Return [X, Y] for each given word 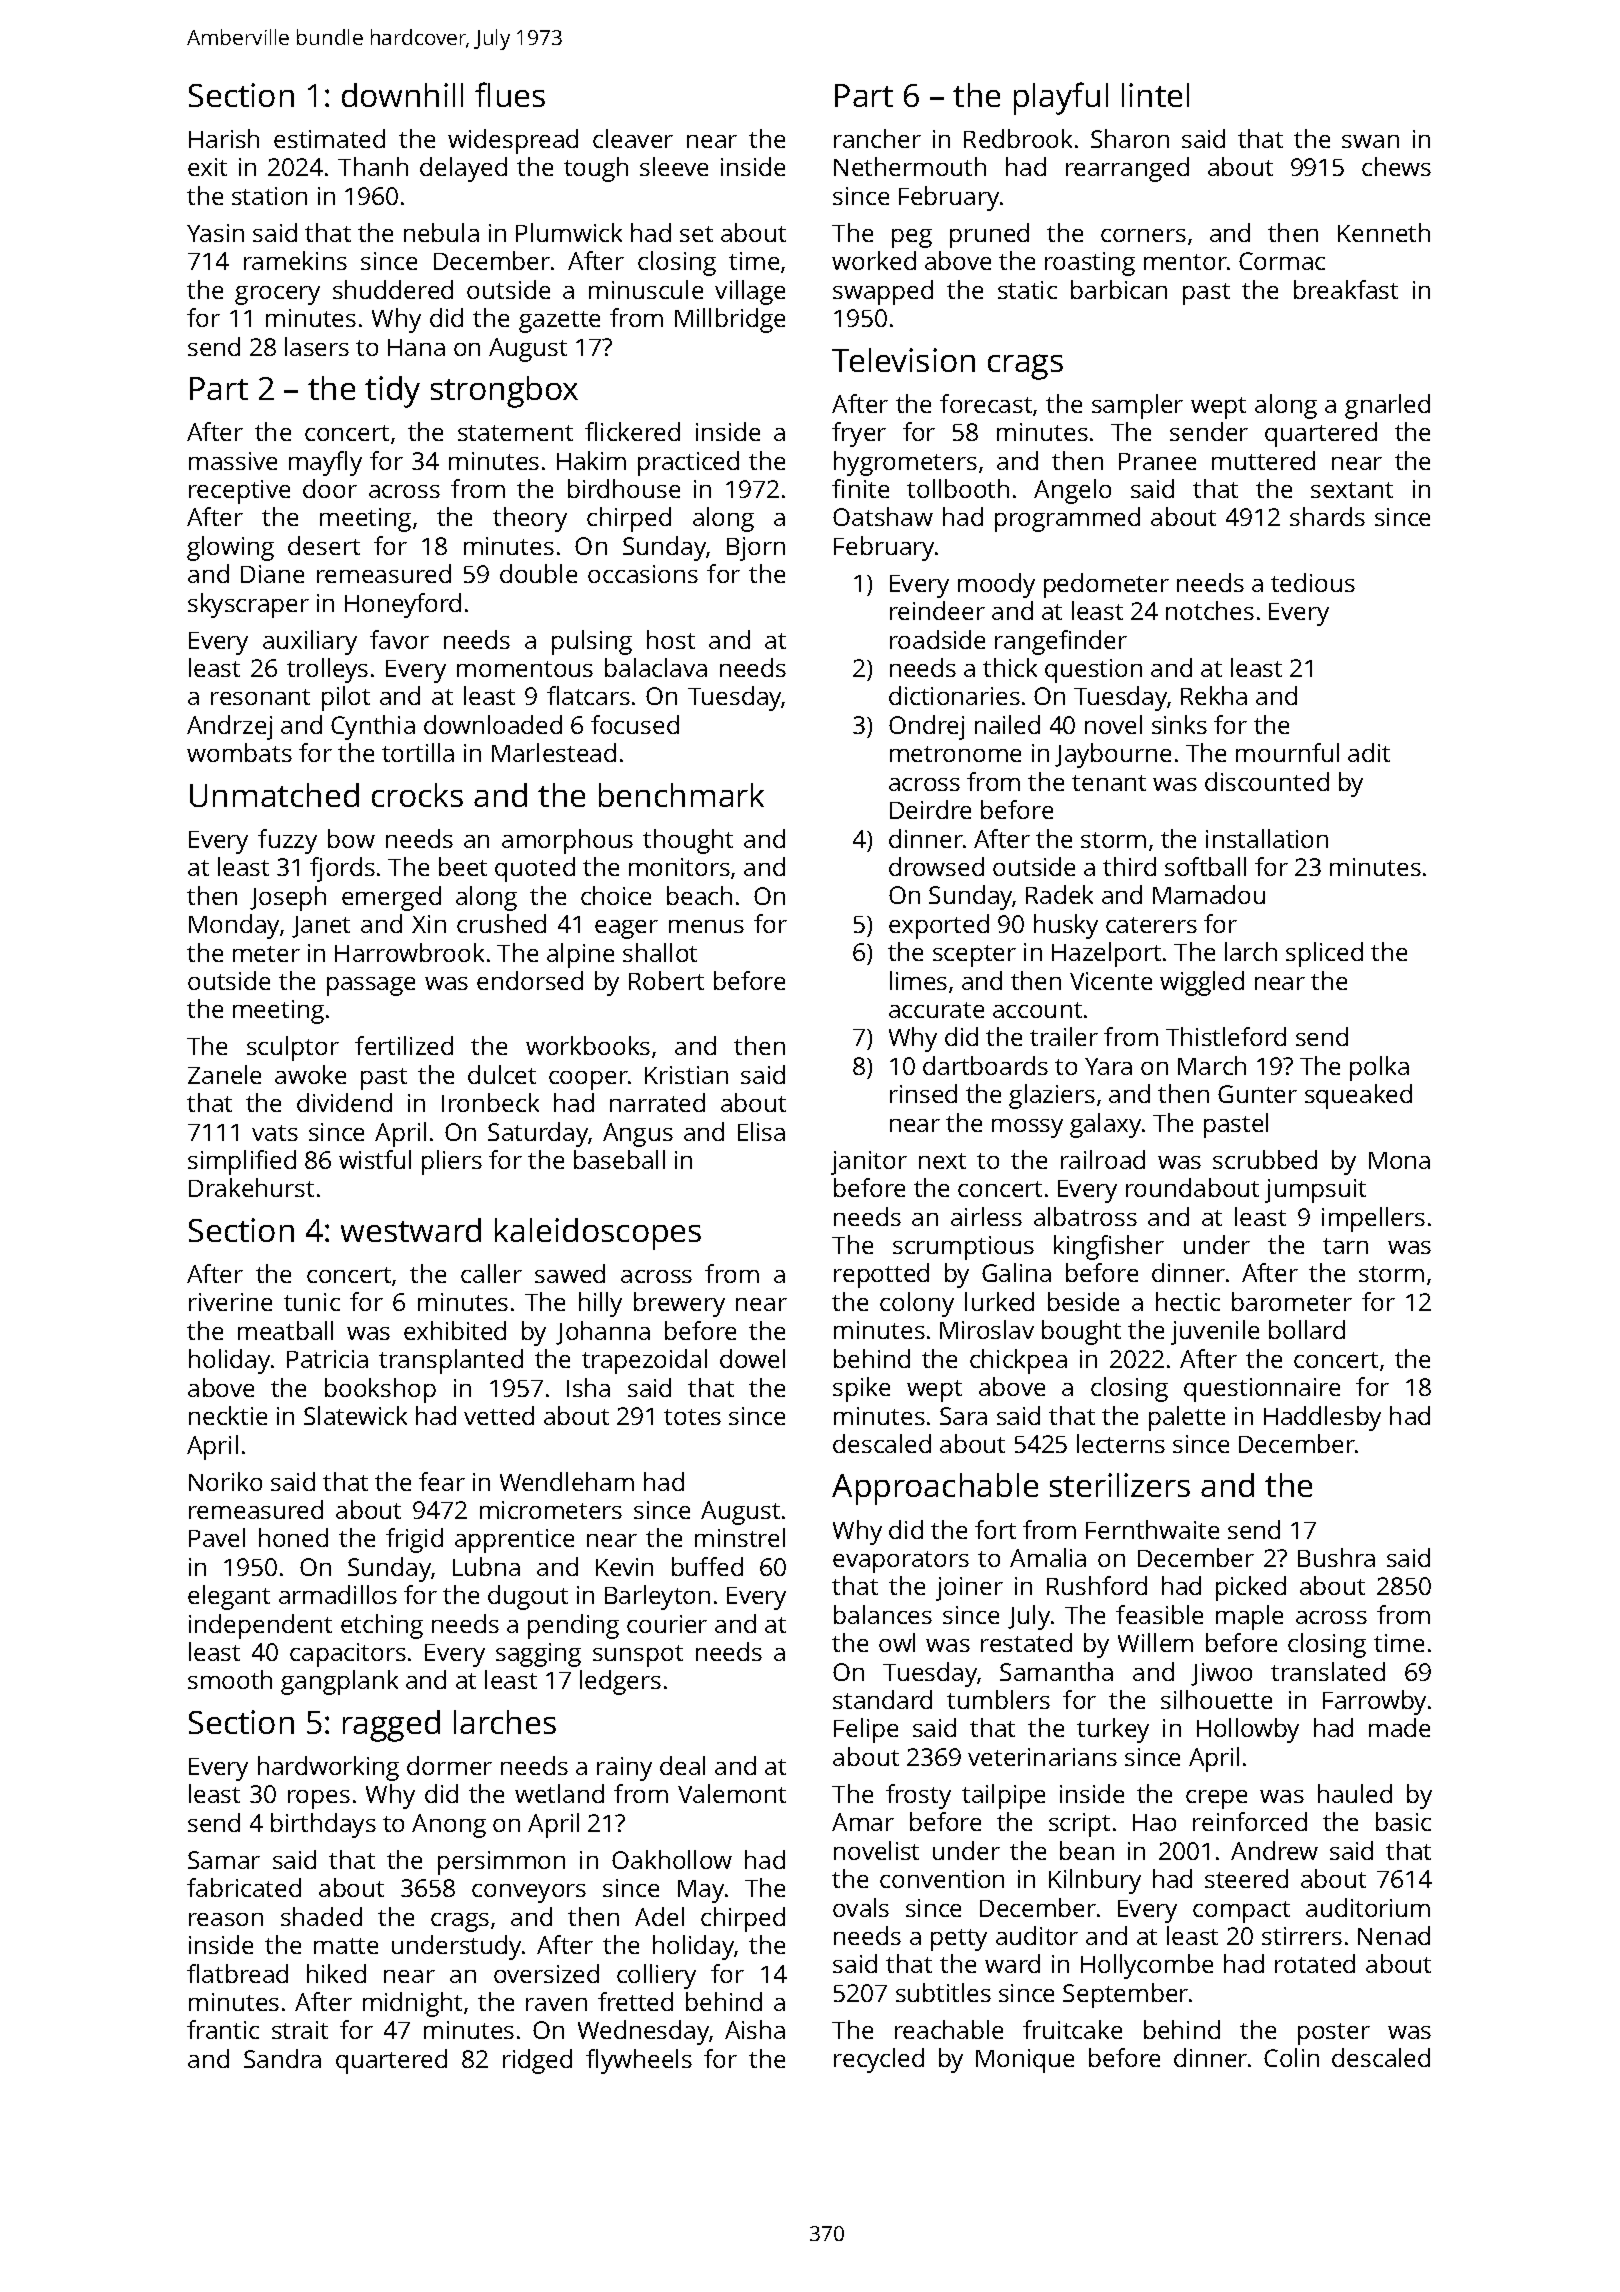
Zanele [224, 1074]
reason [226, 1919]
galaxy [1105, 1125]
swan [1370, 141]
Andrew [1274, 1850]
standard [882, 1699]
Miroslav [987, 1329]
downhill [402, 95]
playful [1061, 98]
